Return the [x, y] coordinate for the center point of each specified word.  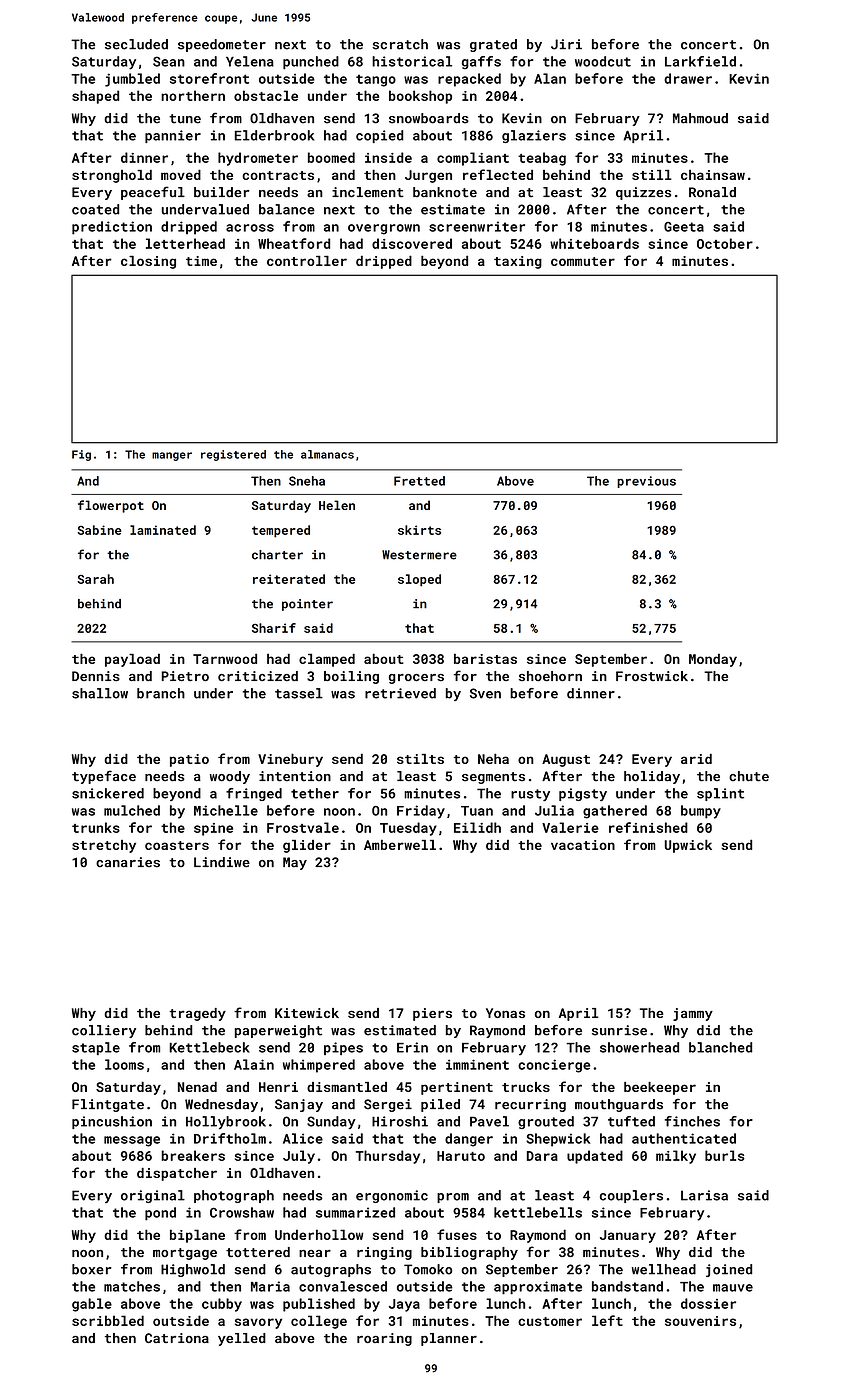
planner [449, 1339]
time [201, 261]
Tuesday [408, 829]
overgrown [384, 229]
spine [213, 829]
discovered [412, 243]
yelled [242, 1339]
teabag [542, 159]
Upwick [688, 846]
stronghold [112, 176]
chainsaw [713, 175]
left [607, 1320]
